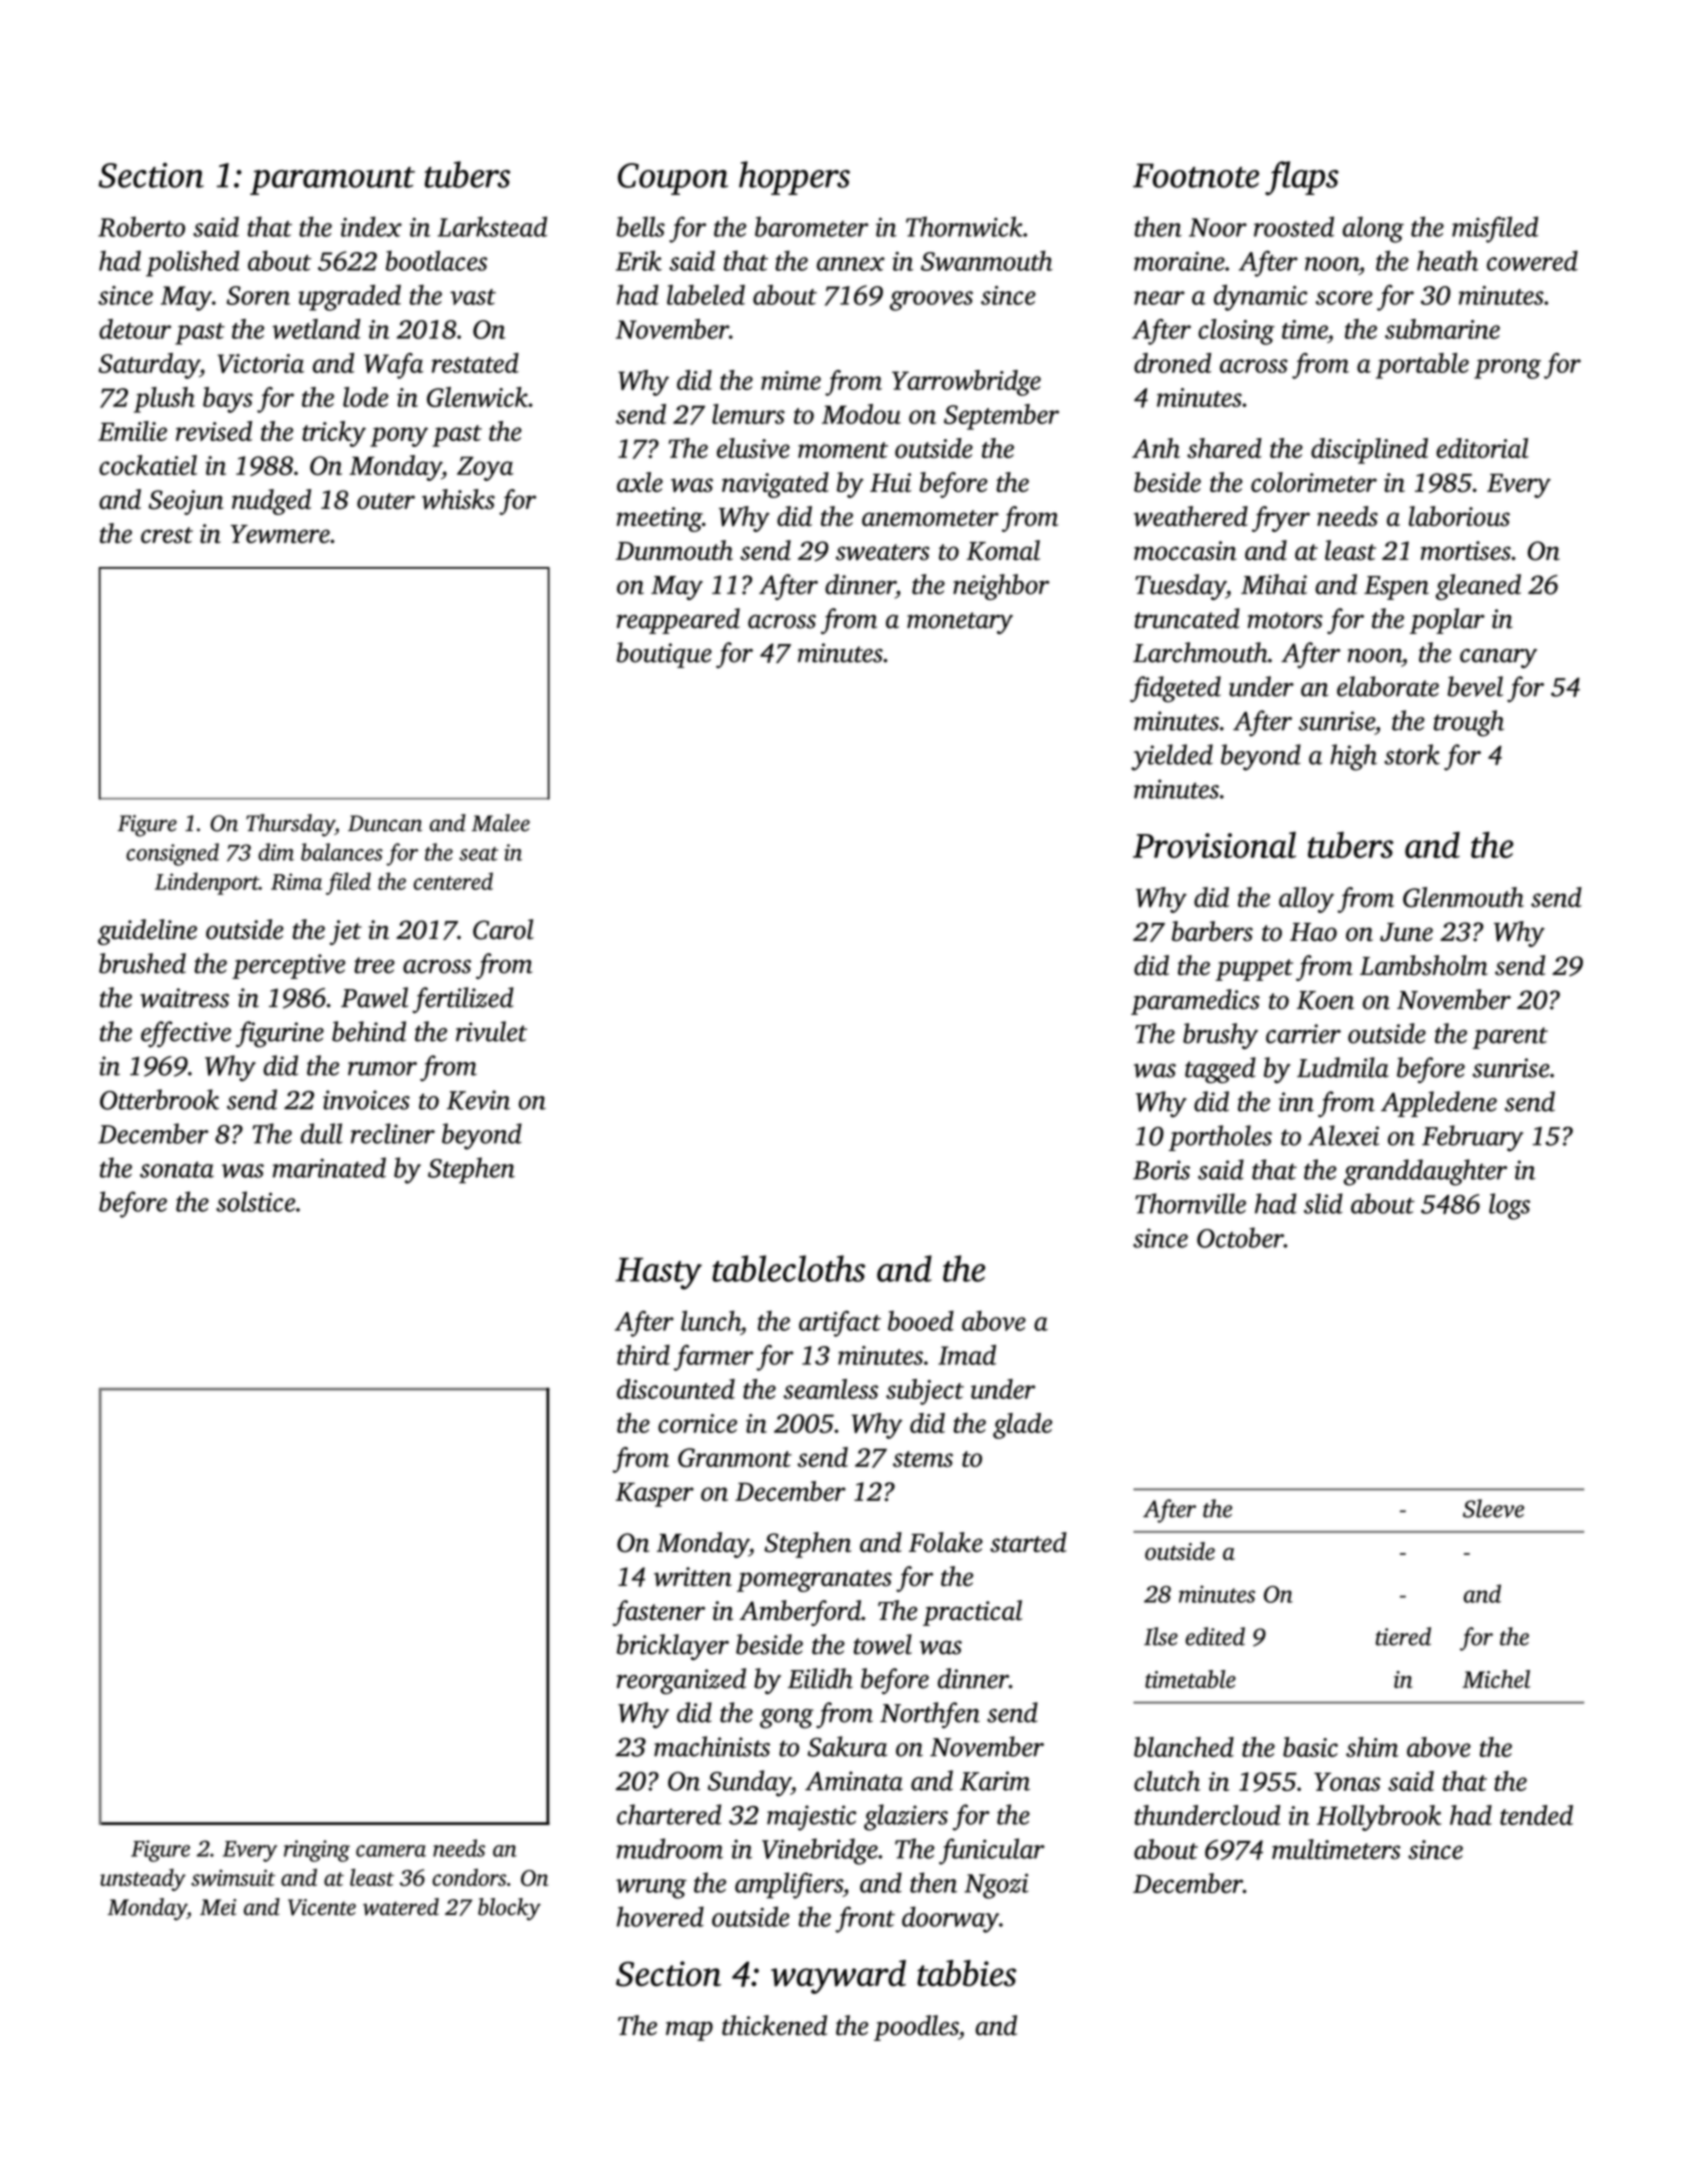 The width and height of the image is (1683, 2178). What do you see at coordinates (218, 1907) in the image?
I see `Mei` at bounding box center [218, 1907].
